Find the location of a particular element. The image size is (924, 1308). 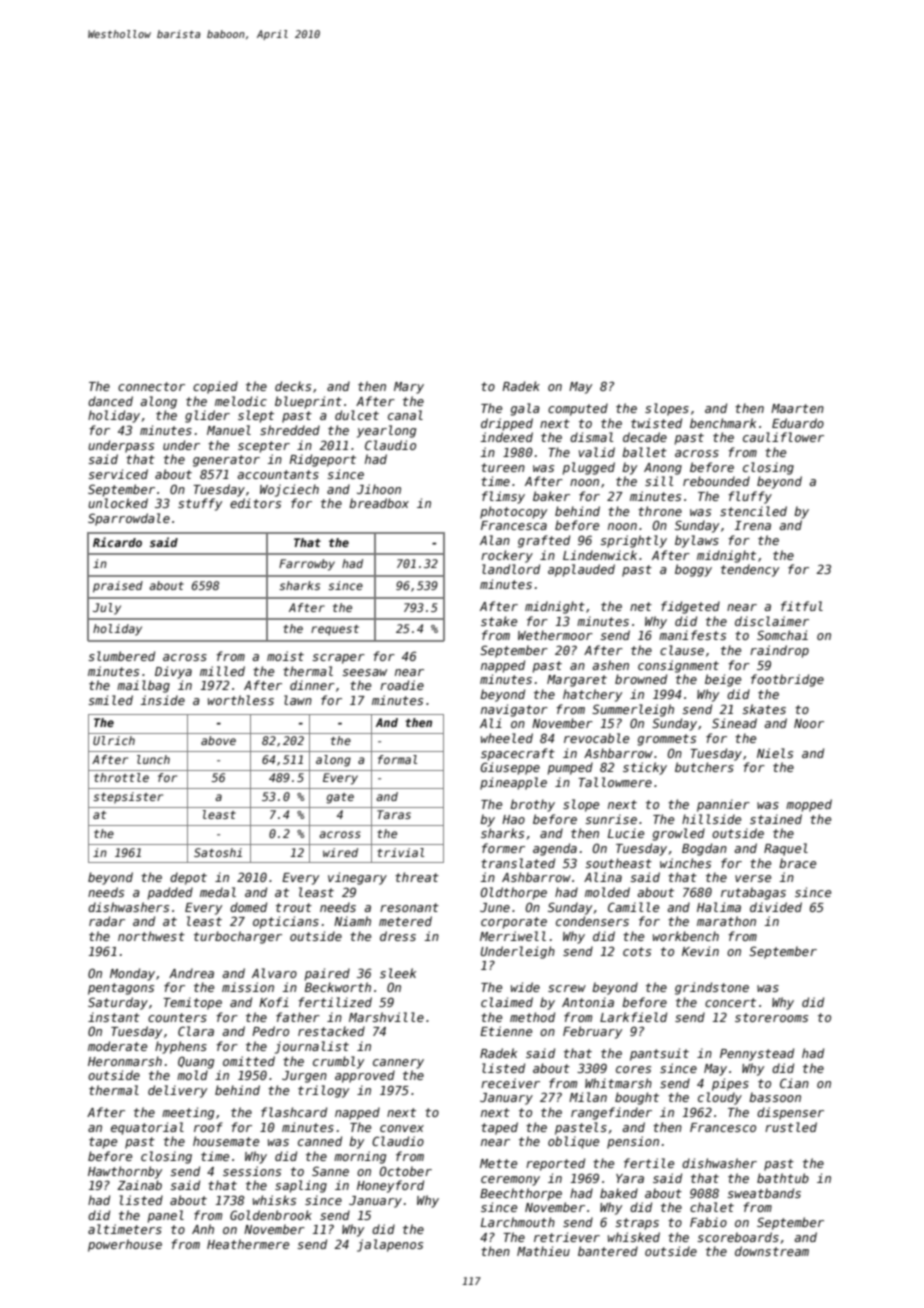

stepsister is located at coordinates (128, 798).
